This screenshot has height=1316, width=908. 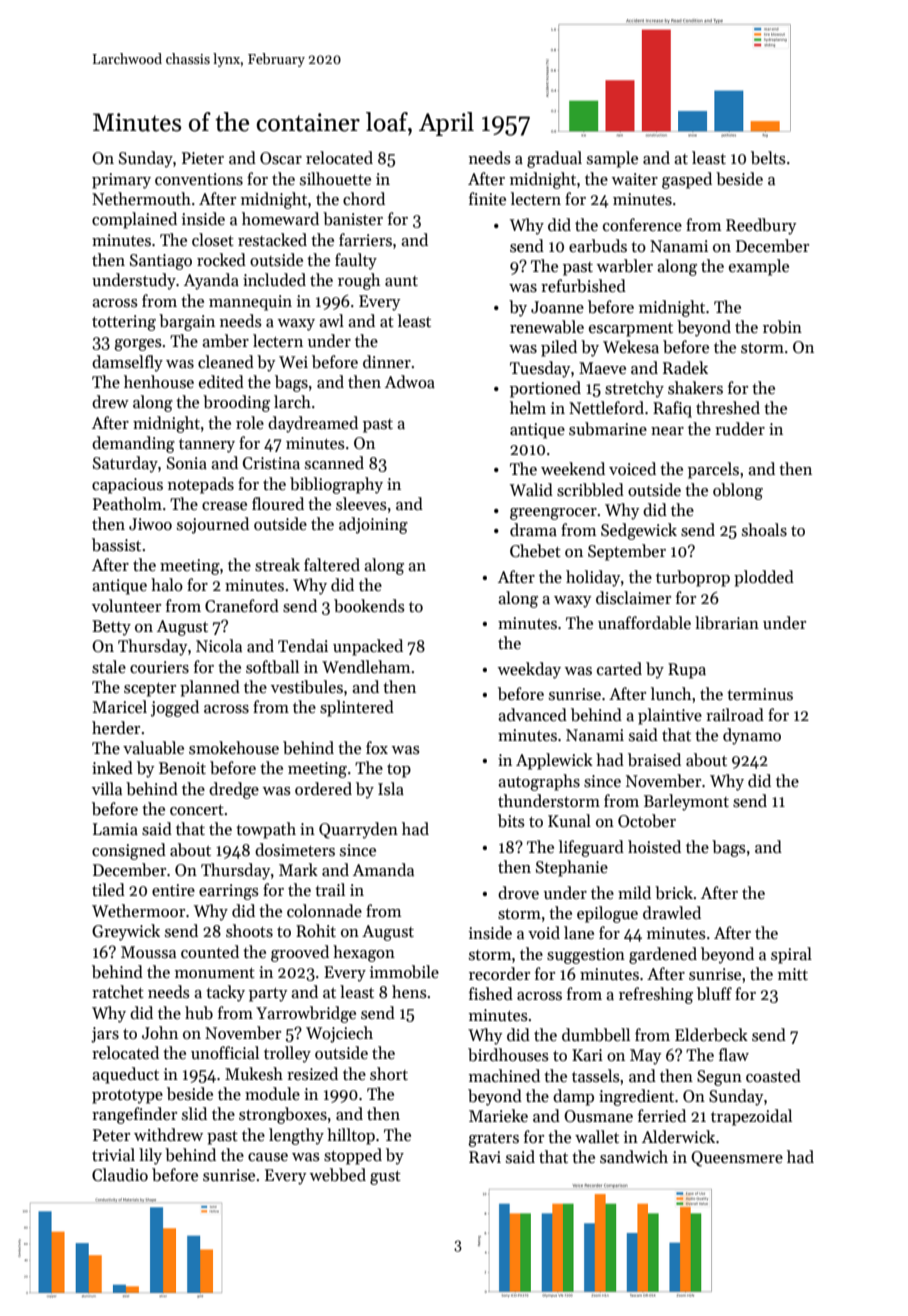 I want to click on hilltop, so click(x=351, y=1136).
